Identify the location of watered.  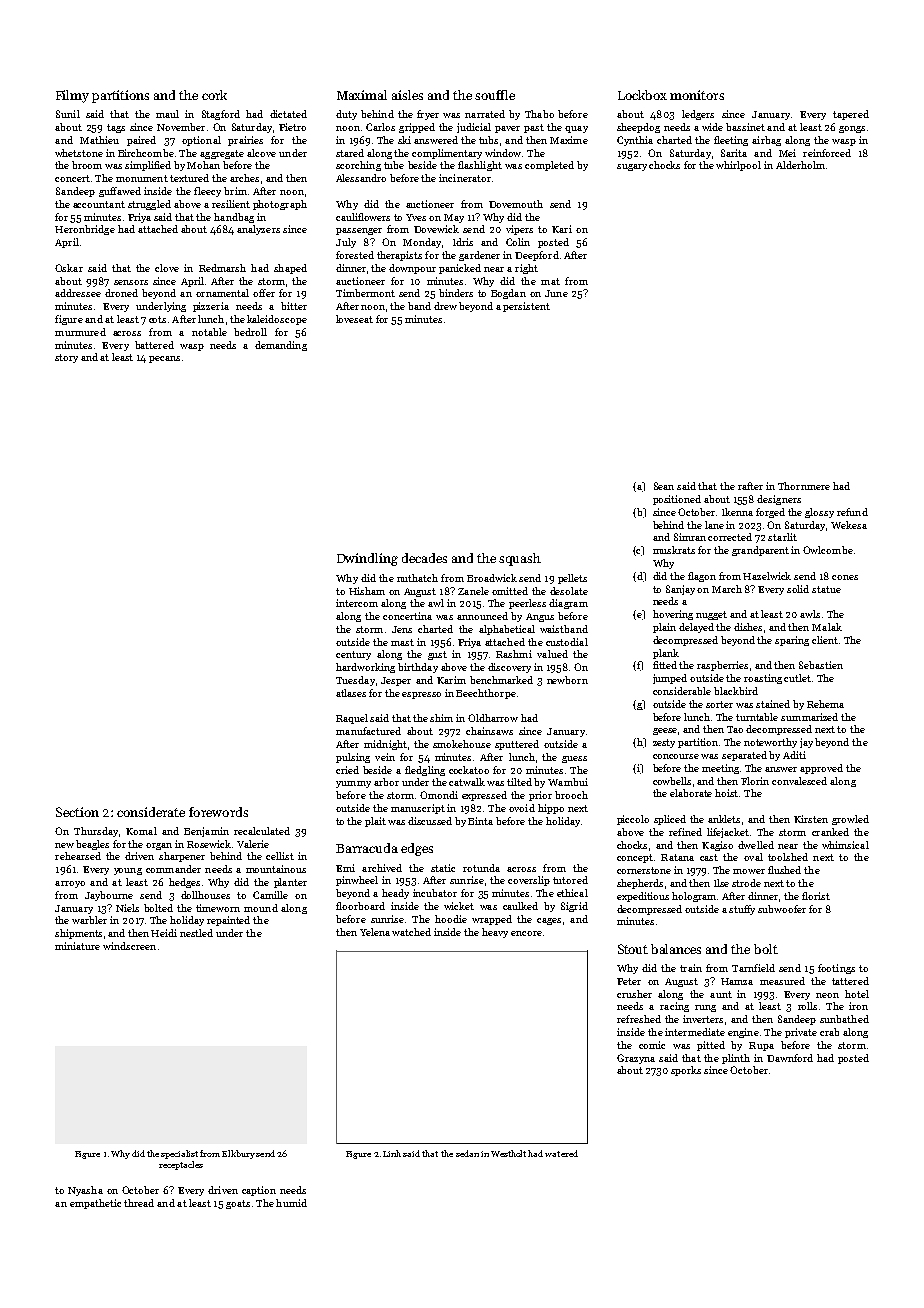
(561, 1153).
